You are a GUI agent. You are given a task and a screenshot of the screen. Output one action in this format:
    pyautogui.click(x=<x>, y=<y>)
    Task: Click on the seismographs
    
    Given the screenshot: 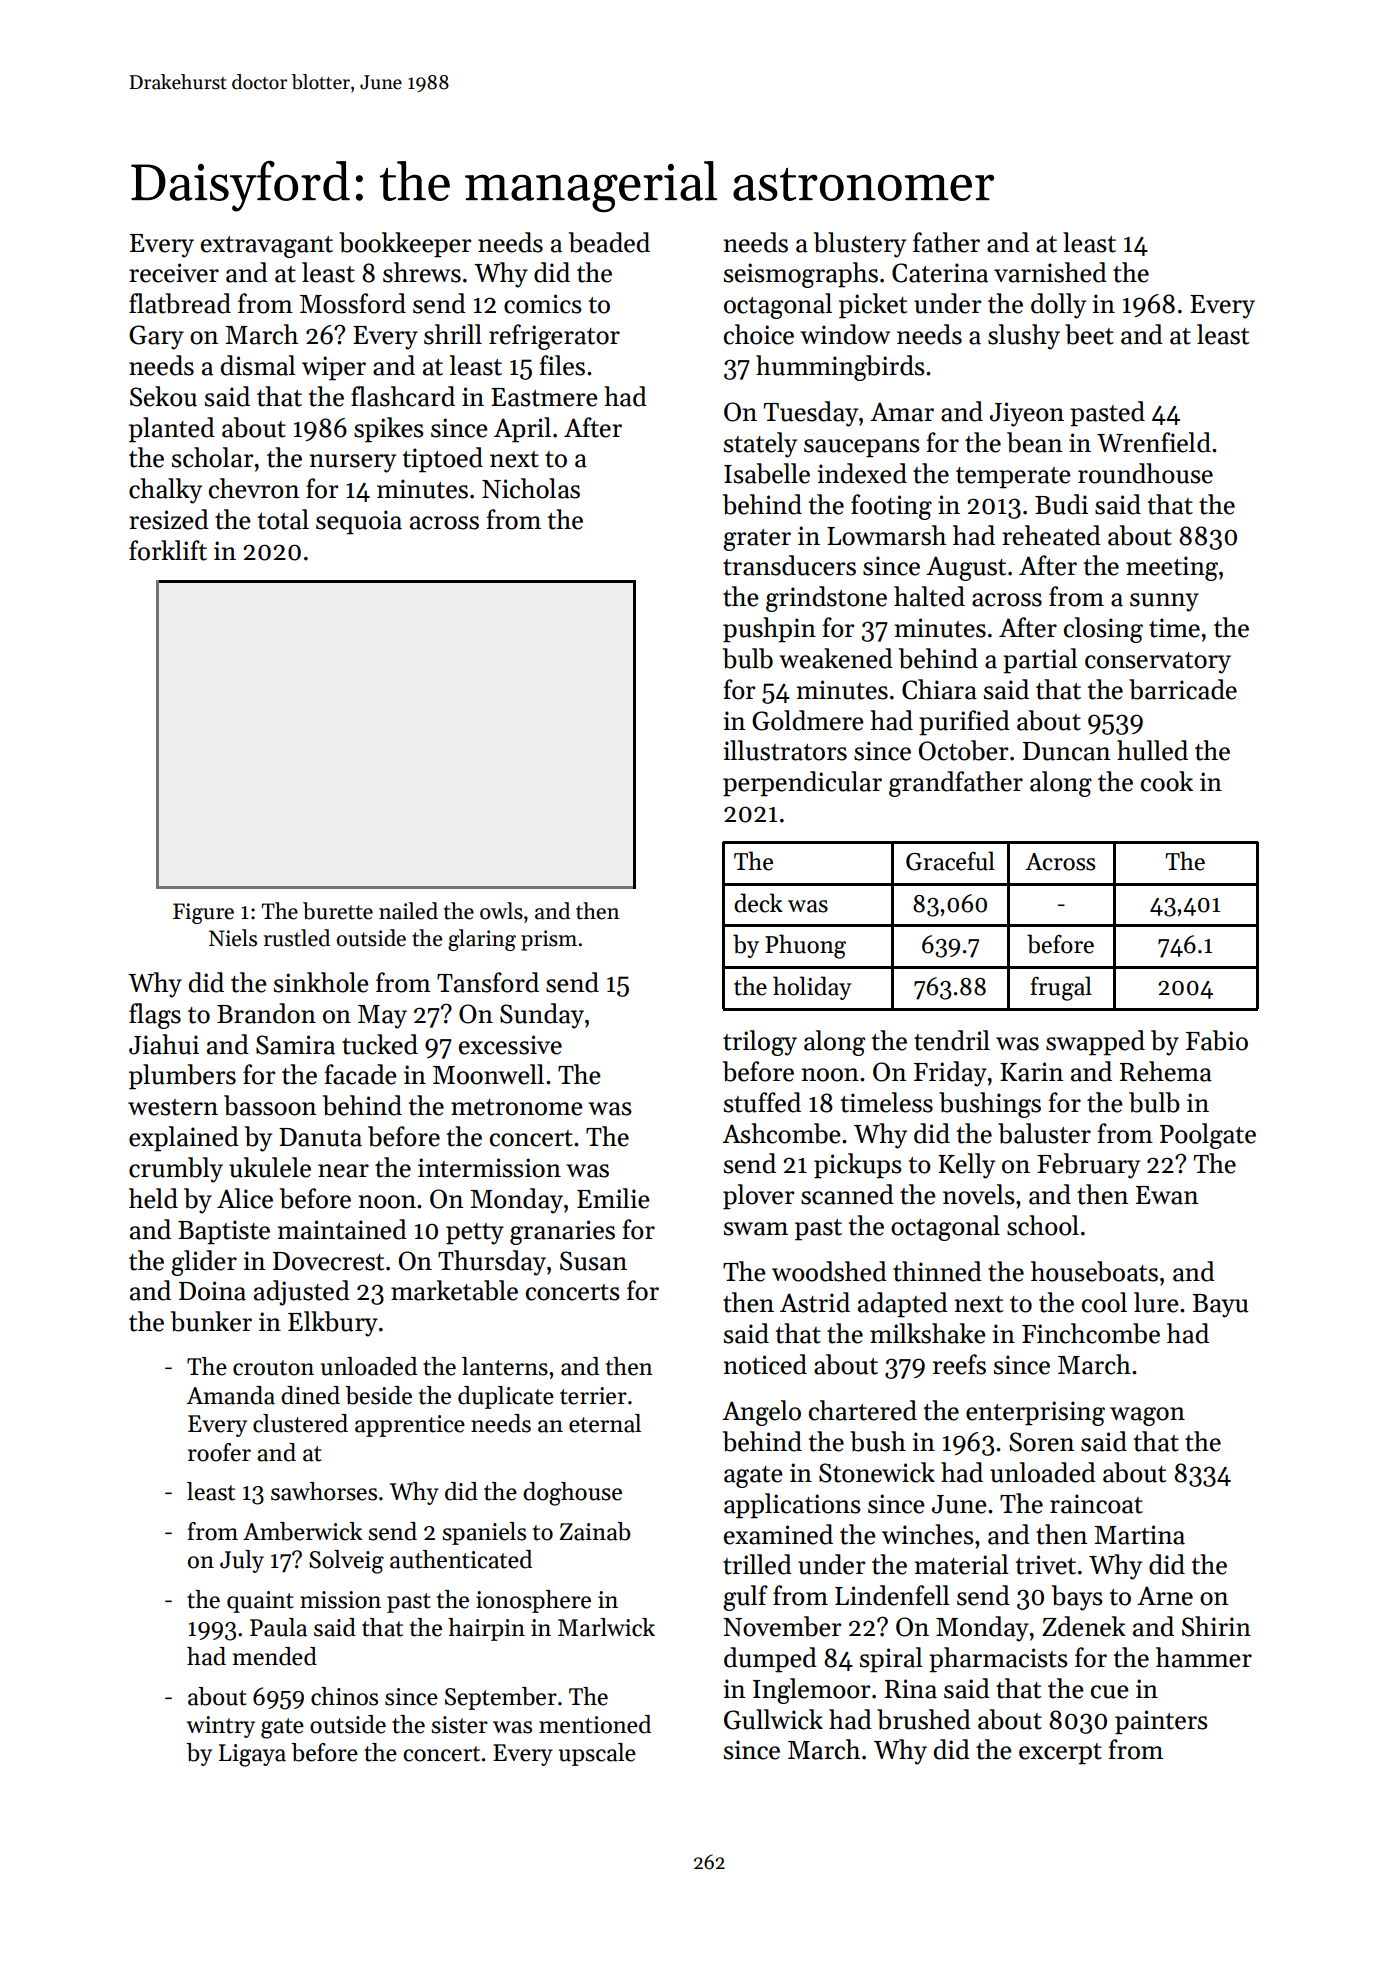 What is the action you would take?
    pyautogui.click(x=801, y=275)
